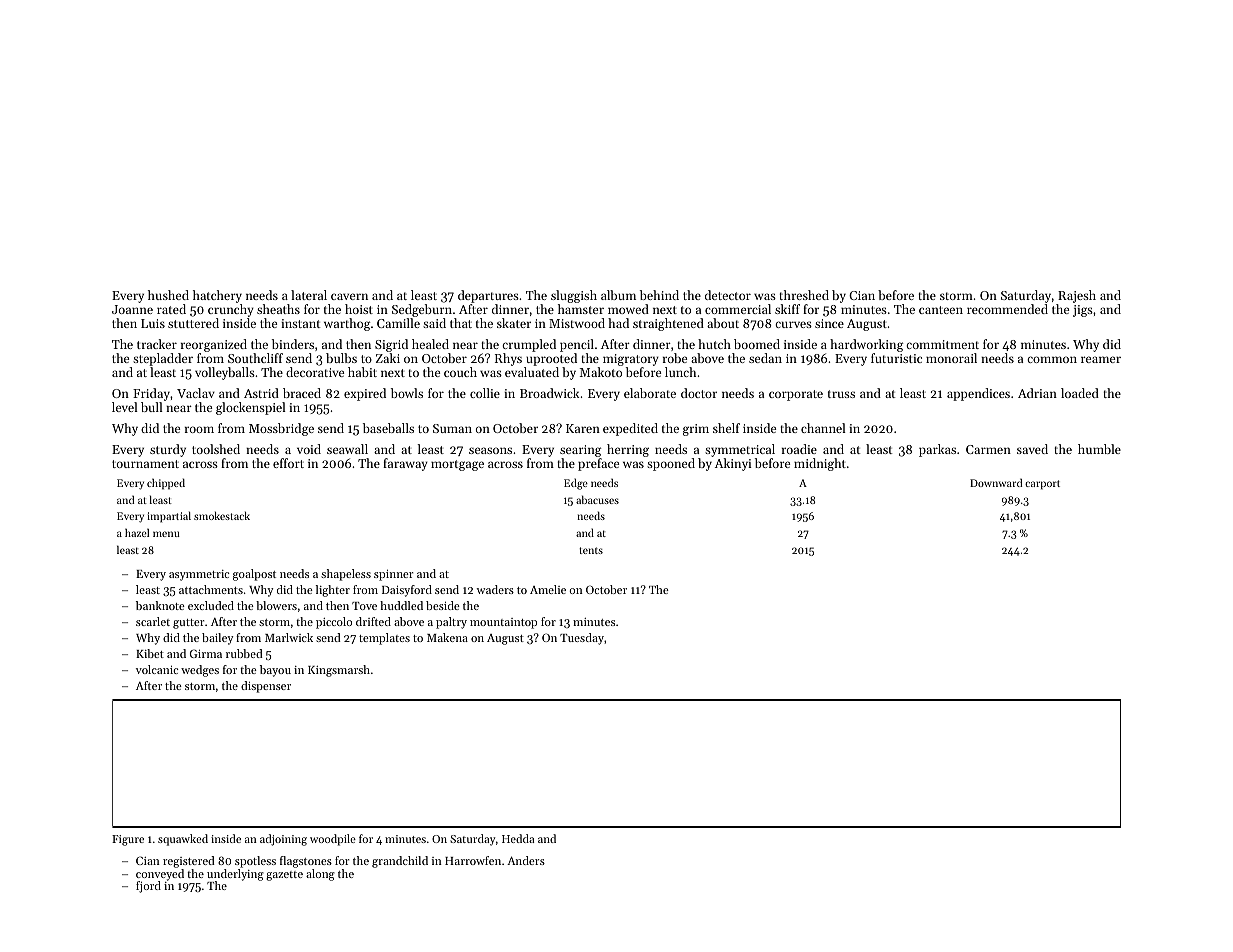 The image size is (1233, 952). Describe the element at coordinates (582, 639) in the image. I see `Tuesday` at that location.
